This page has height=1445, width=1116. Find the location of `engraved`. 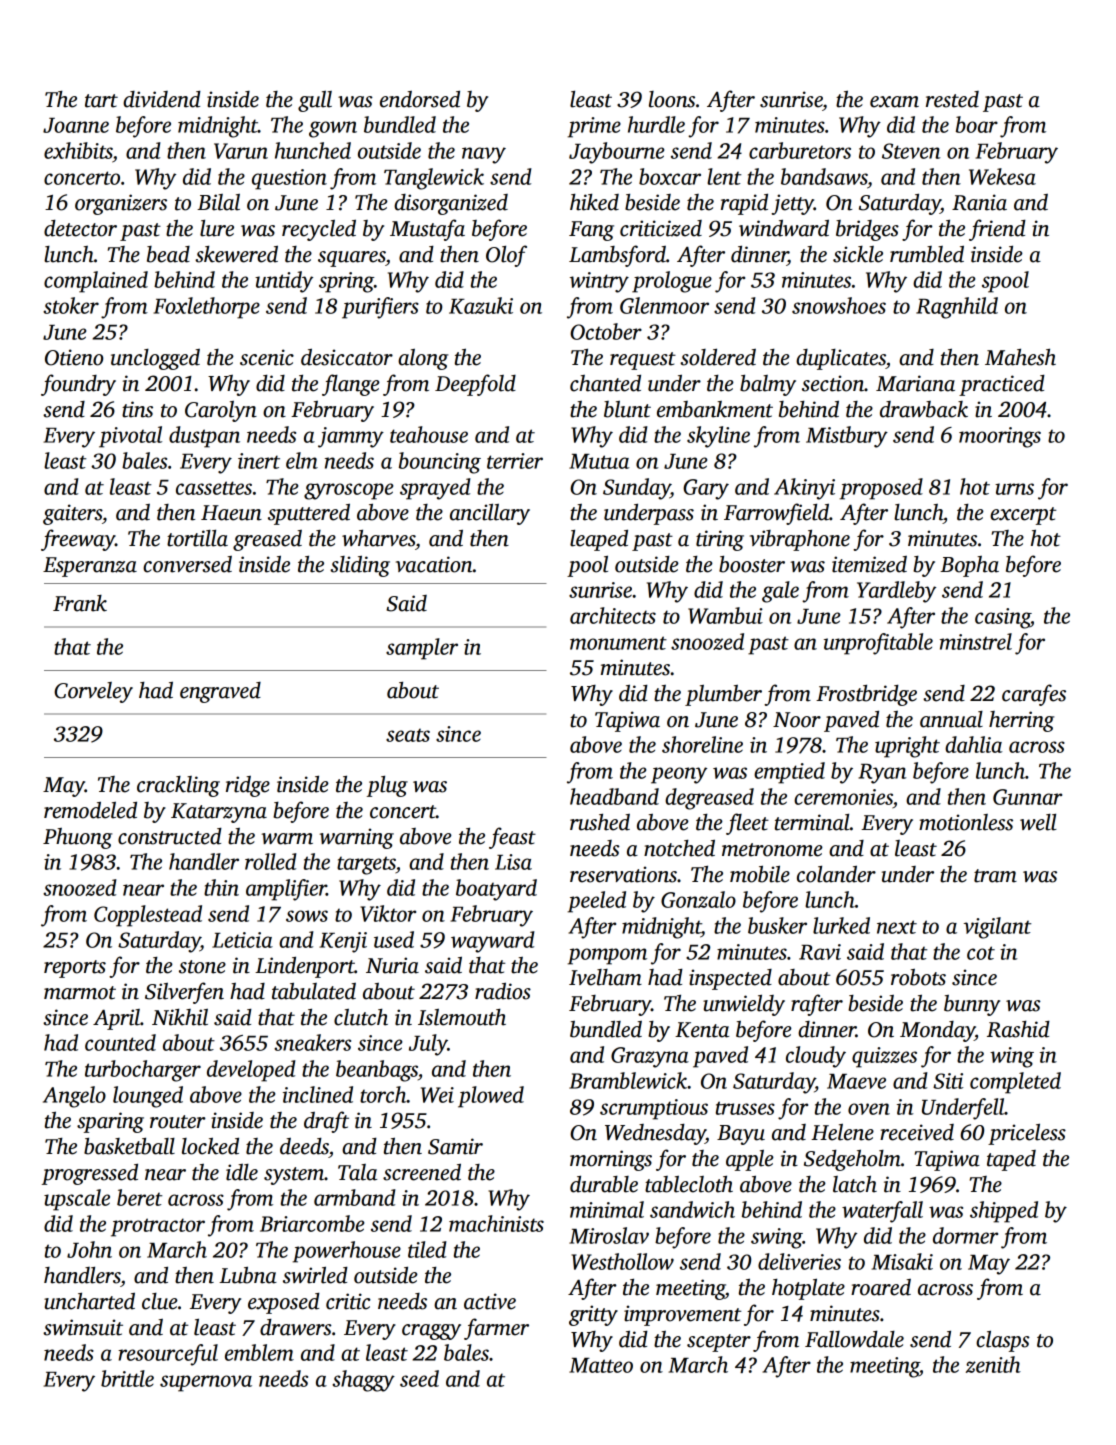

engraved is located at coordinates (220, 692).
